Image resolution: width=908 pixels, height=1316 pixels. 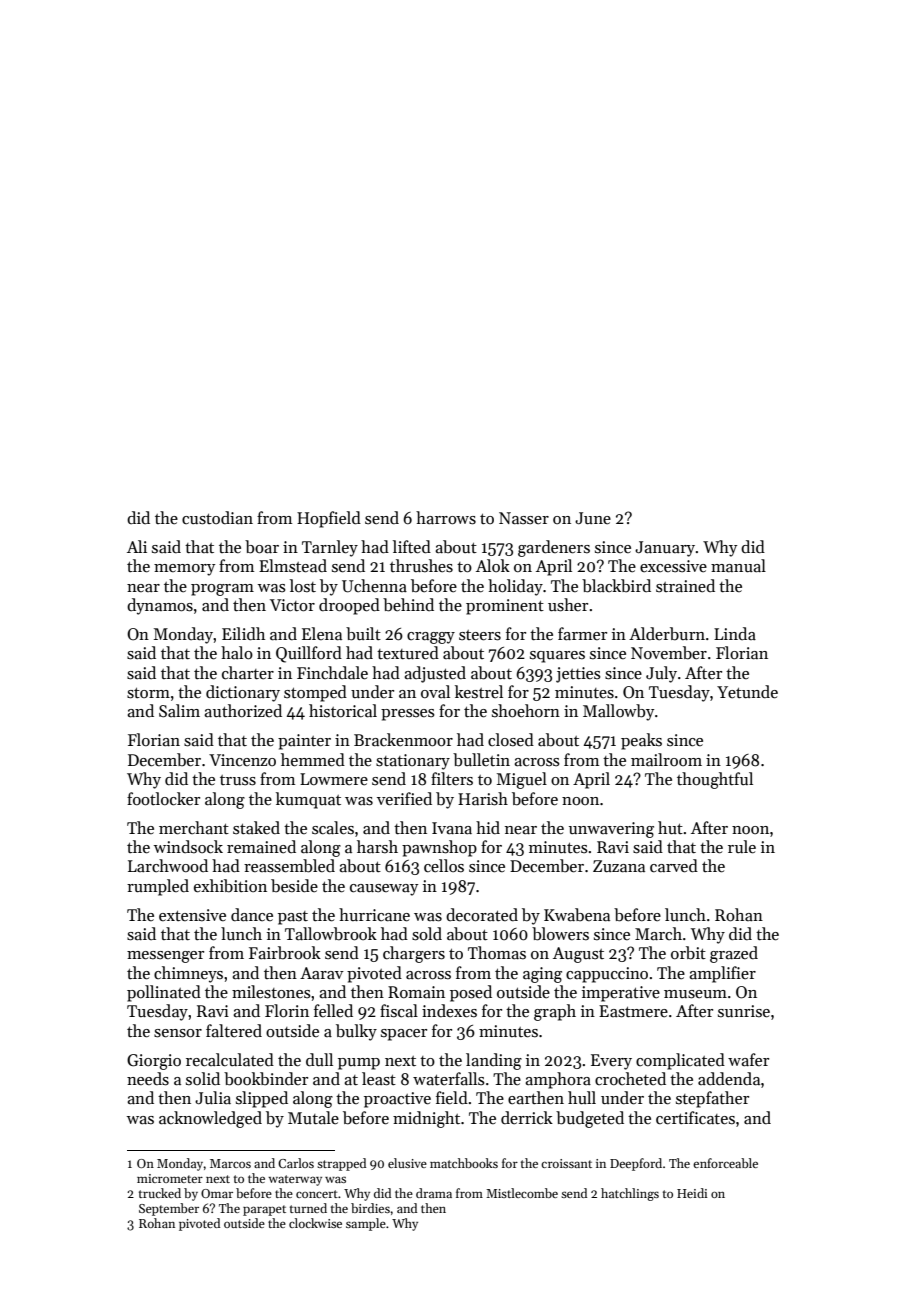 What do you see at coordinates (511, 740) in the page?
I see `closed` at bounding box center [511, 740].
